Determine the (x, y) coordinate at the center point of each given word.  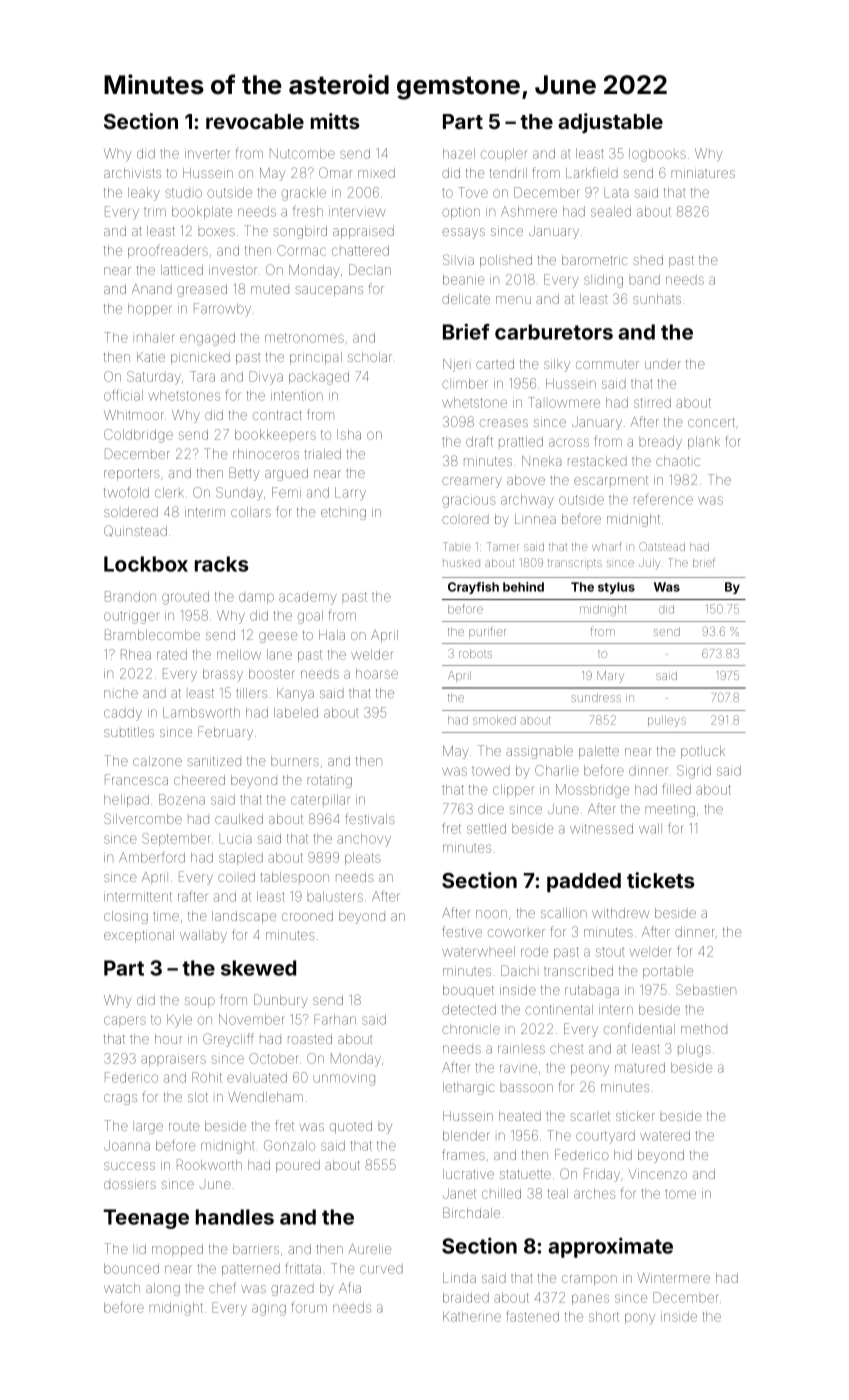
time (166, 916)
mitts (335, 121)
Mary (610, 677)
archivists (132, 173)
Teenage (146, 1219)
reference (663, 499)
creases (504, 423)
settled (486, 828)
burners (295, 761)
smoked (494, 720)
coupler (503, 154)
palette (599, 752)
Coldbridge (138, 436)
